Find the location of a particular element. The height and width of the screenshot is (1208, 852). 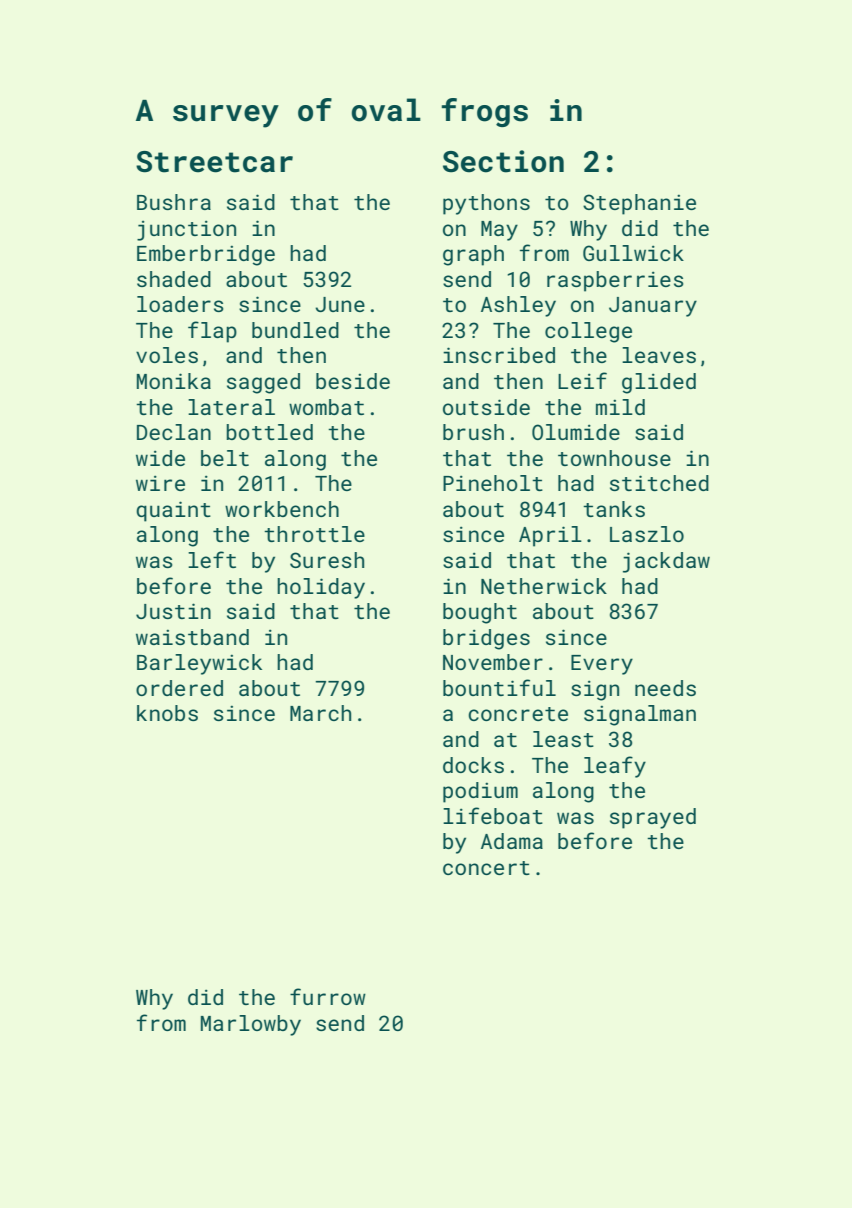

Marlowby is located at coordinates (251, 1025).
